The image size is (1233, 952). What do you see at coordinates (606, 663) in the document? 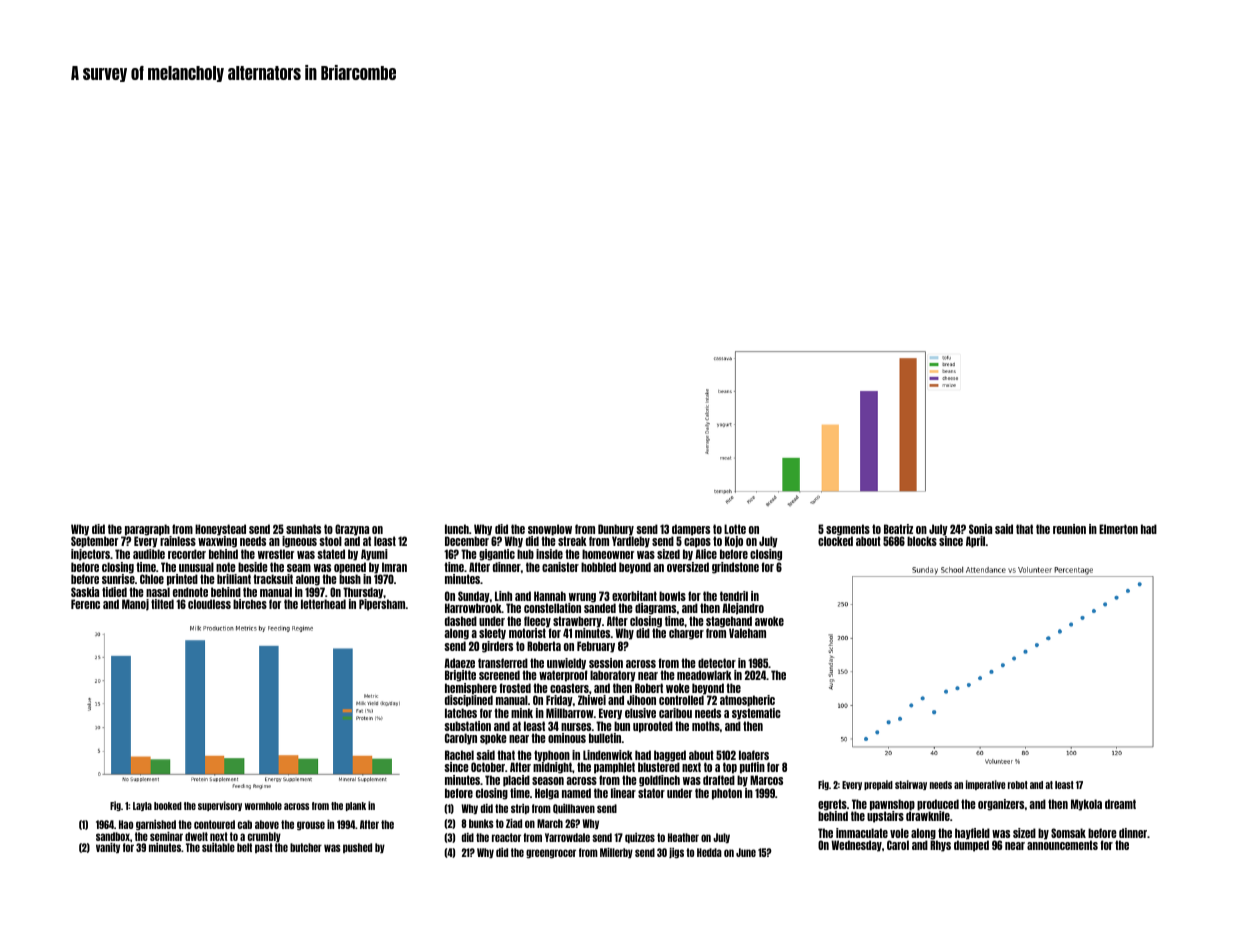
I see `session` at bounding box center [606, 663].
